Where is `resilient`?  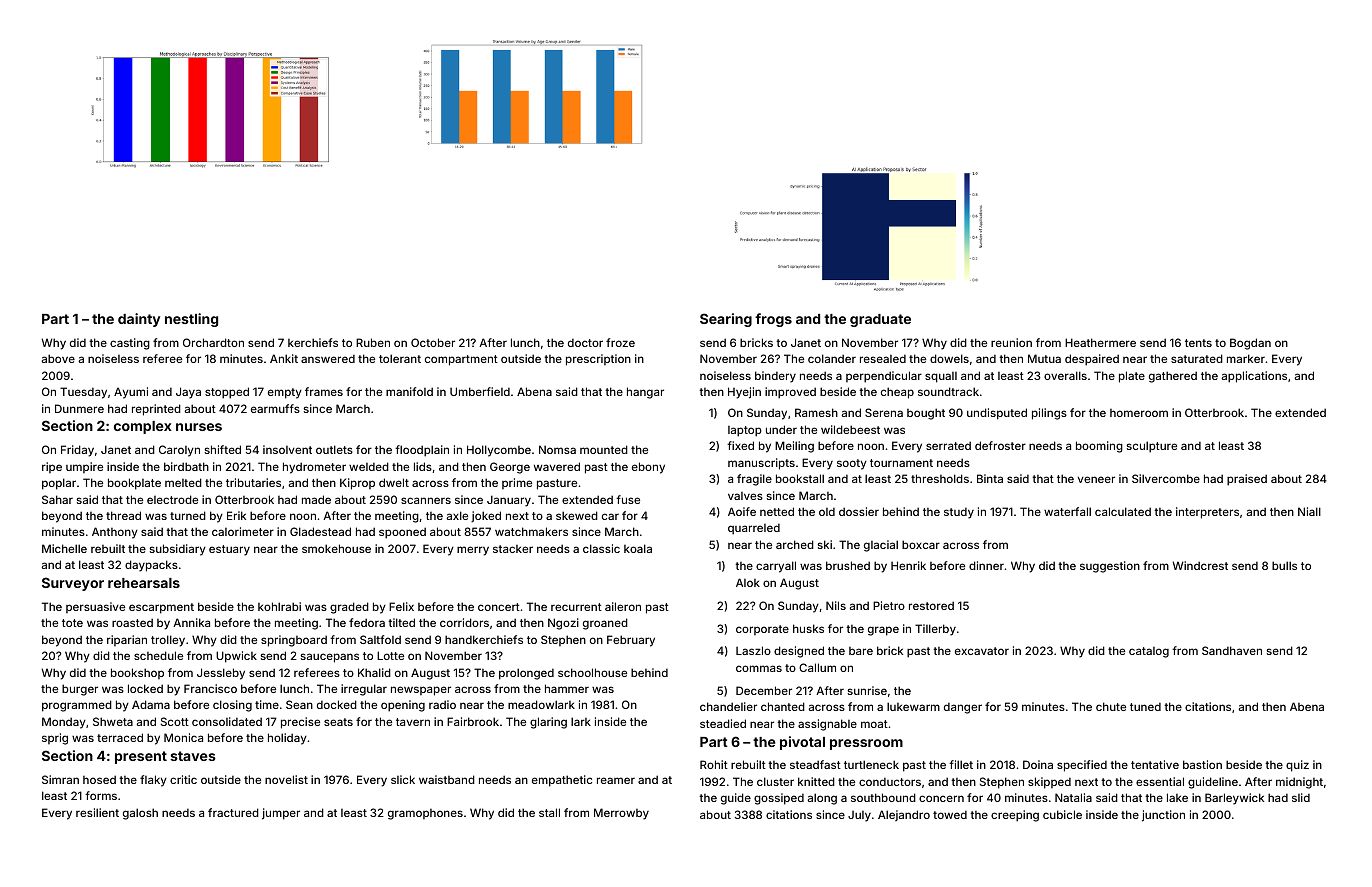
resilient is located at coordinates (97, 812).
